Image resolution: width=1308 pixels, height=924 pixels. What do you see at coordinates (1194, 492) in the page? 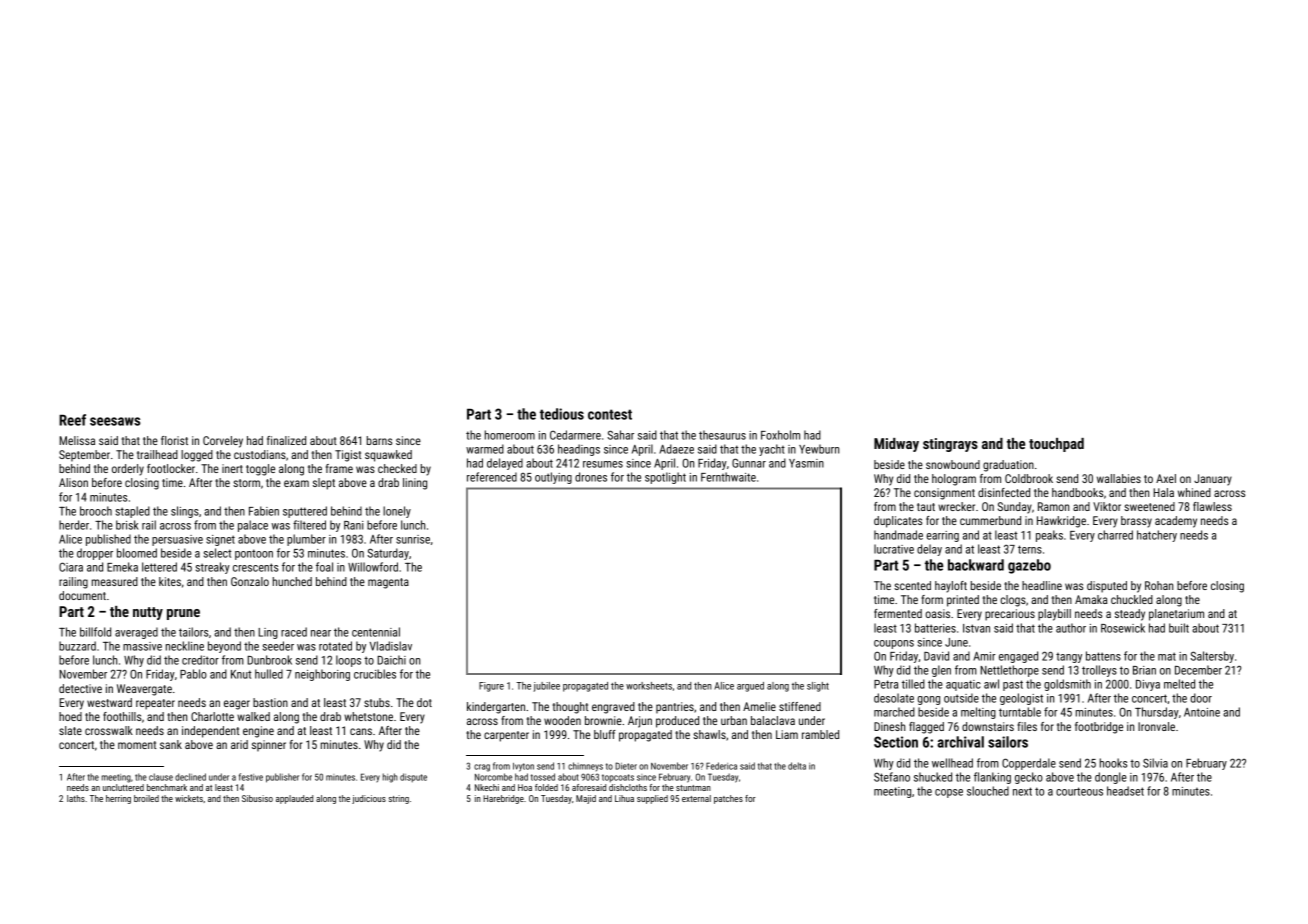
I see `whined` at bounding box center [1194, 492].
